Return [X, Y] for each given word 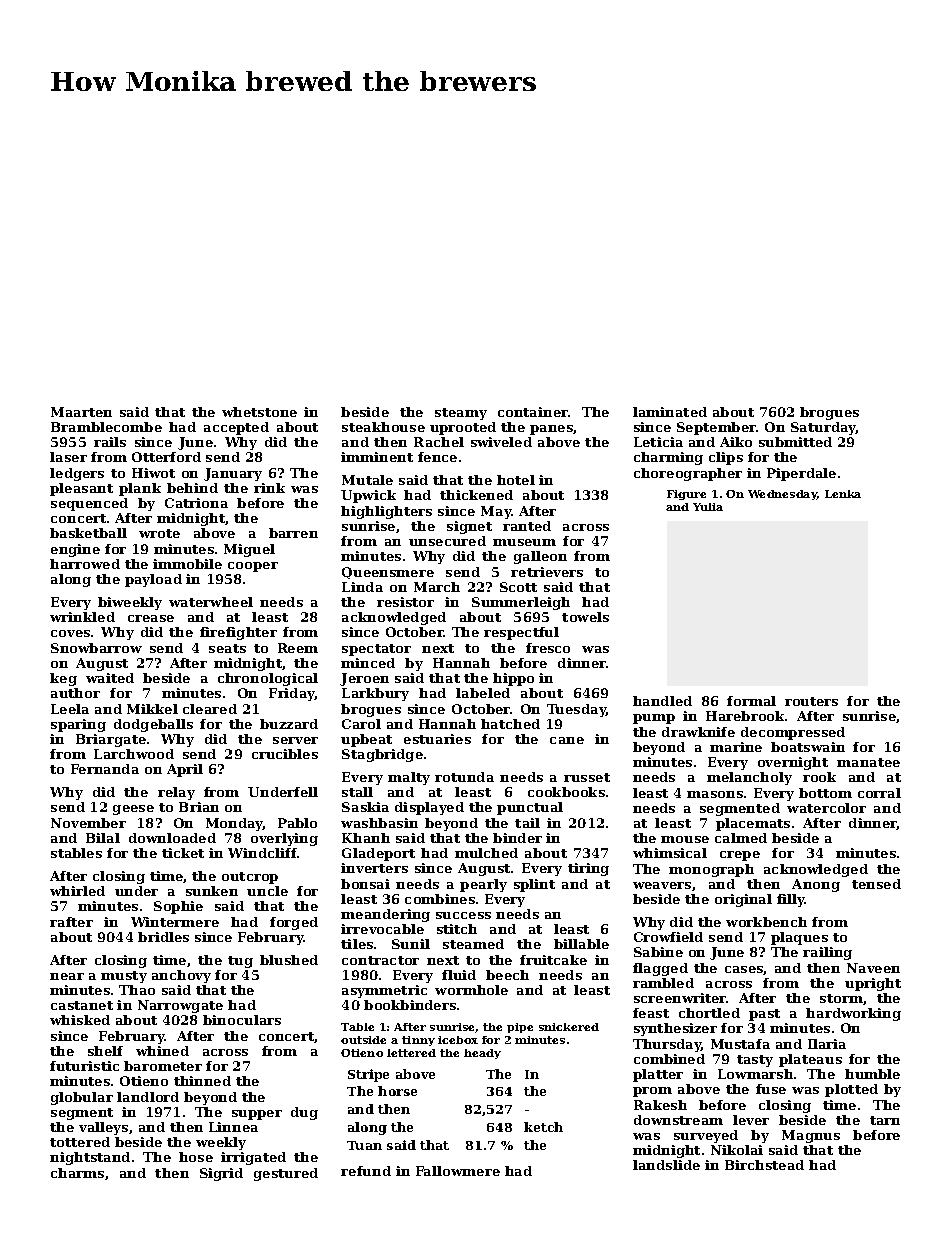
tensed [876, 884]
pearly [483, 885]
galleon [540, 557]
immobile [187, 564]
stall [357, 792]
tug [240, 962]
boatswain [808, 747]
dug [304, 1113]
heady [482, 1054]
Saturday [823, 428]
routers [811, 701]
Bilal [103, 838]
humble [872, 1074]
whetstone [259, 412]
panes [552, 430]
